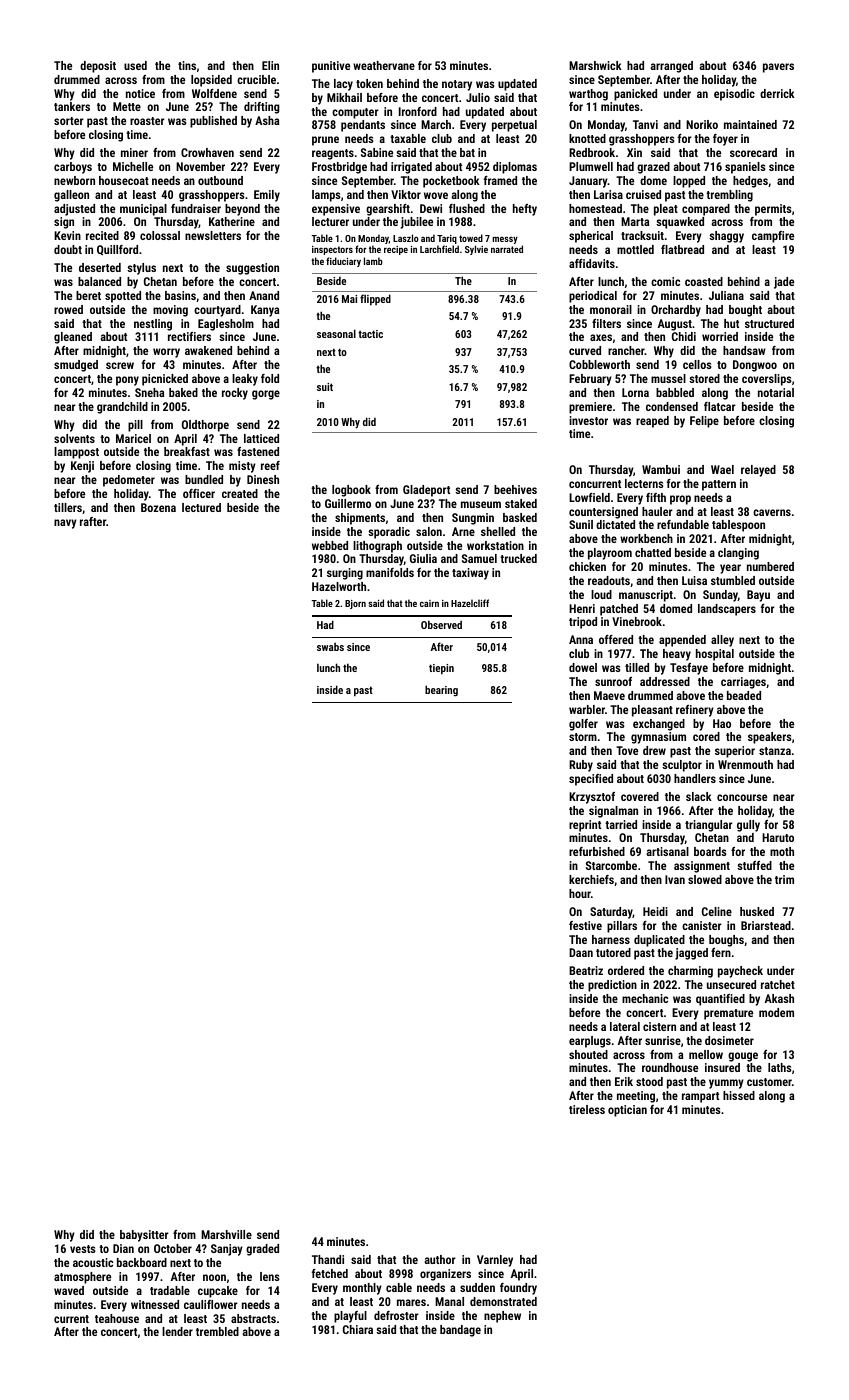  Describe the element at coordinates (73, 168) in the screenshot. I see `carboys` at that location.
